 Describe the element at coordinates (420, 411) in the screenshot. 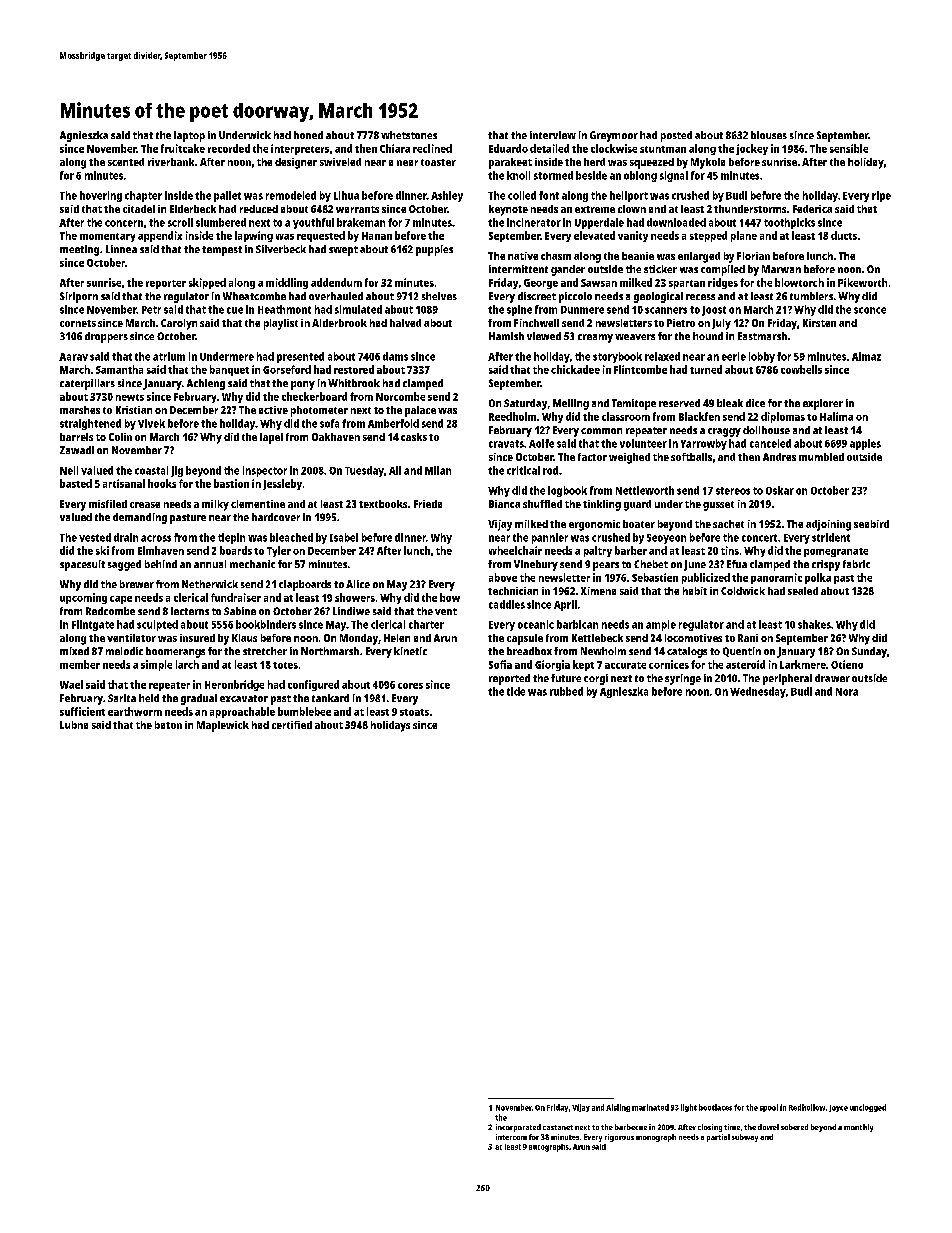

I see `palace` at that location.
